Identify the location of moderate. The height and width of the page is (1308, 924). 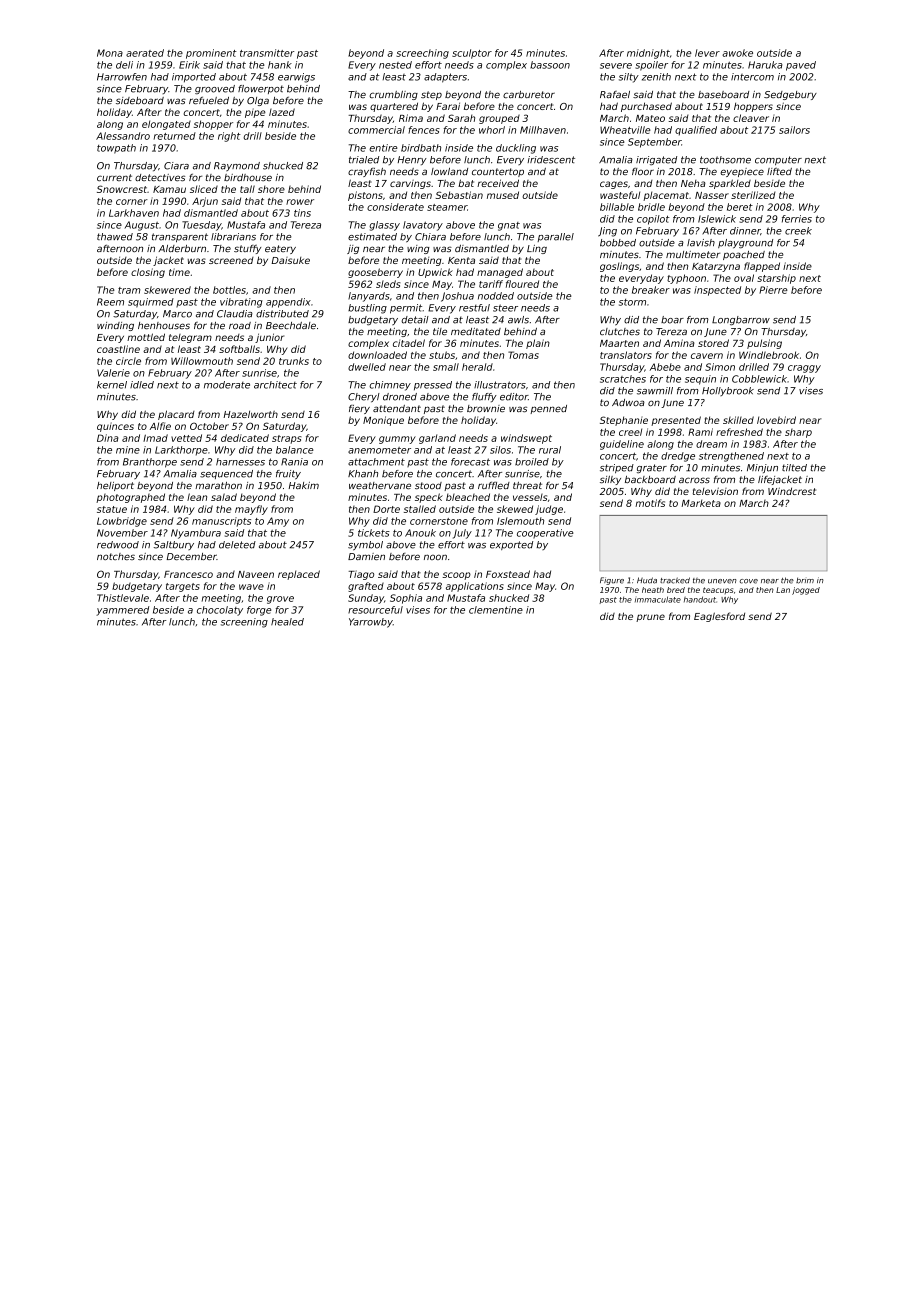
(227, 385).
